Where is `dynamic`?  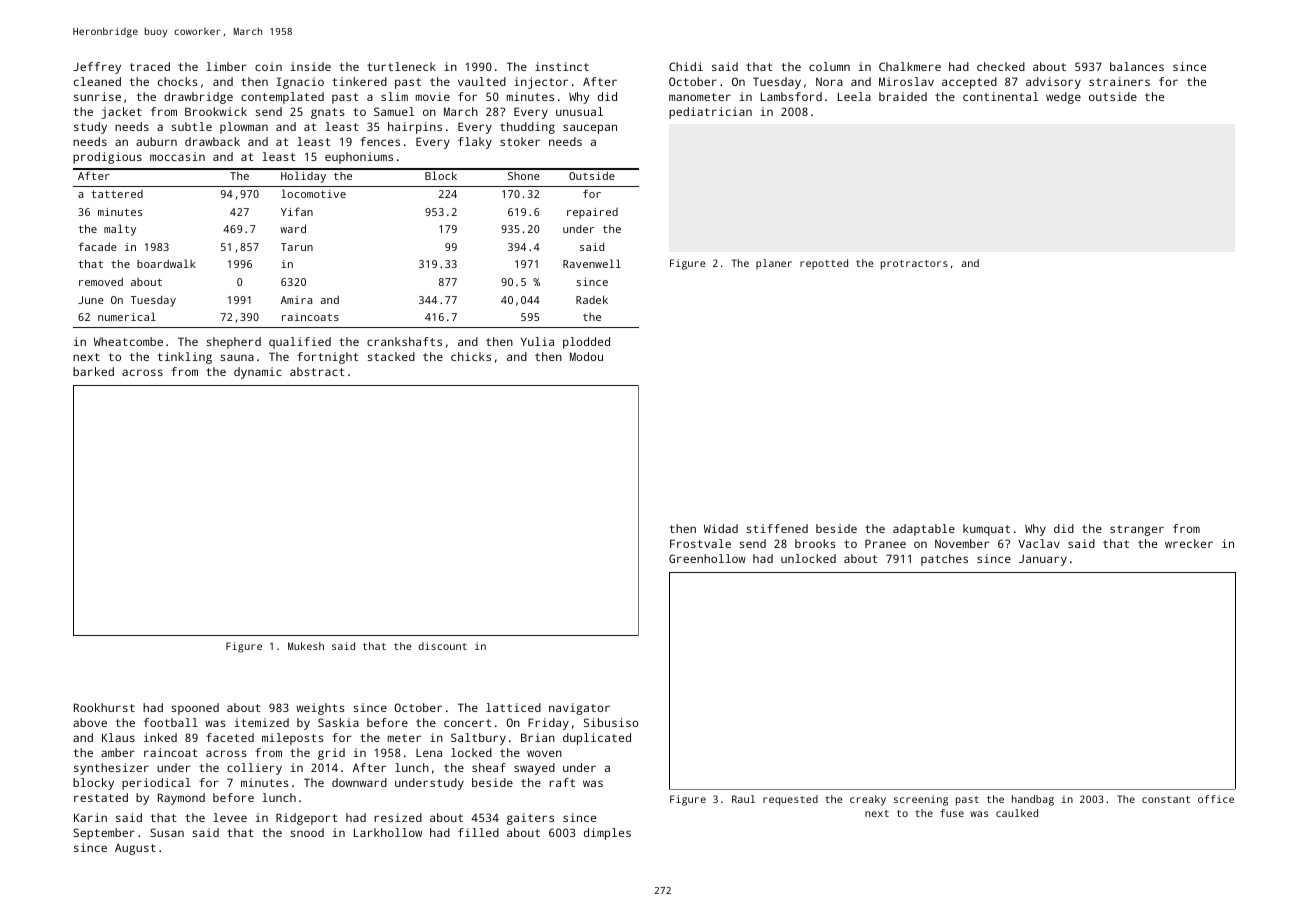 dynamic is located at coordinates (258, 373).
